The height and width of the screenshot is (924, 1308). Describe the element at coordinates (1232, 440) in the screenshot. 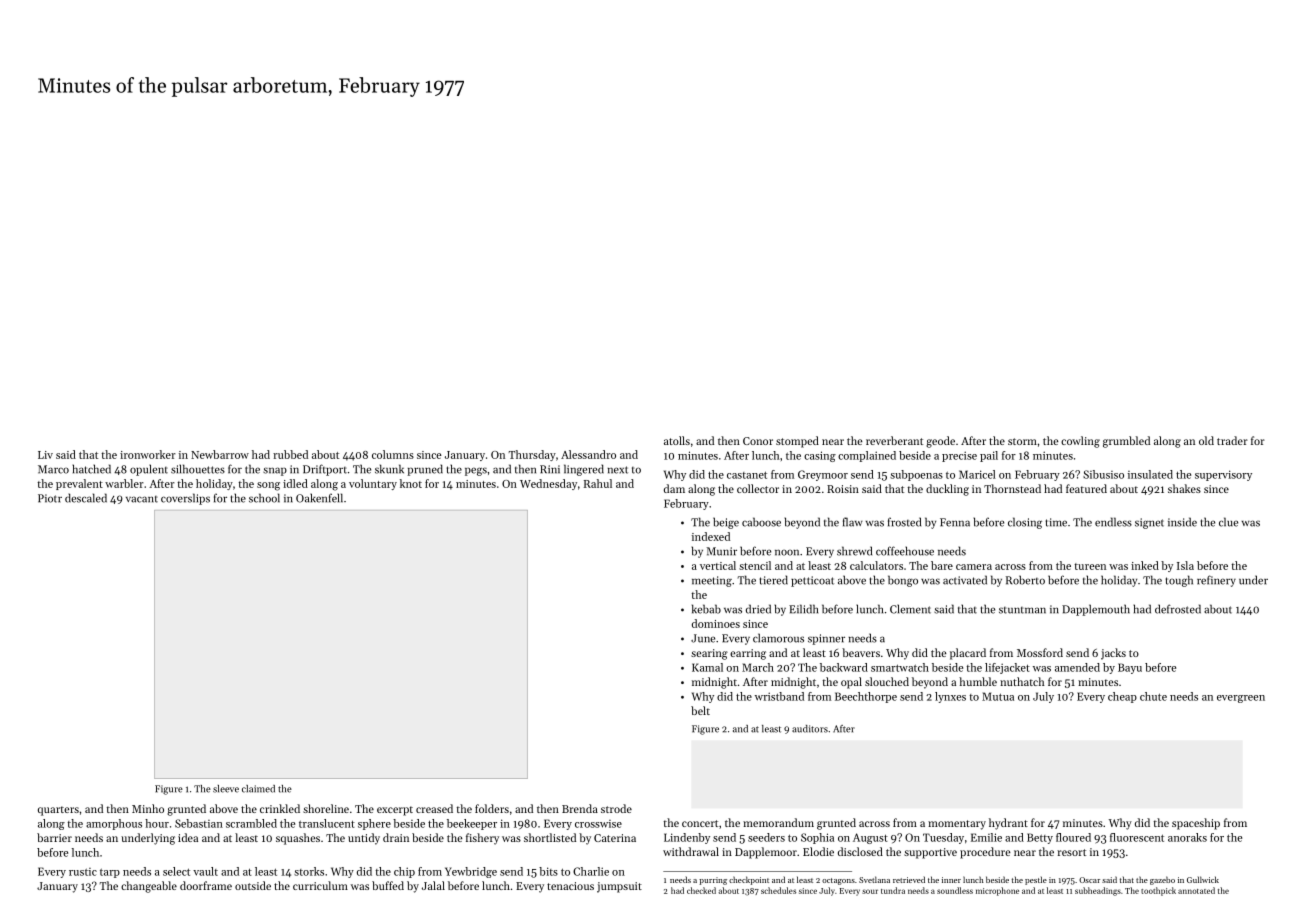

I see `trader` at that location.
